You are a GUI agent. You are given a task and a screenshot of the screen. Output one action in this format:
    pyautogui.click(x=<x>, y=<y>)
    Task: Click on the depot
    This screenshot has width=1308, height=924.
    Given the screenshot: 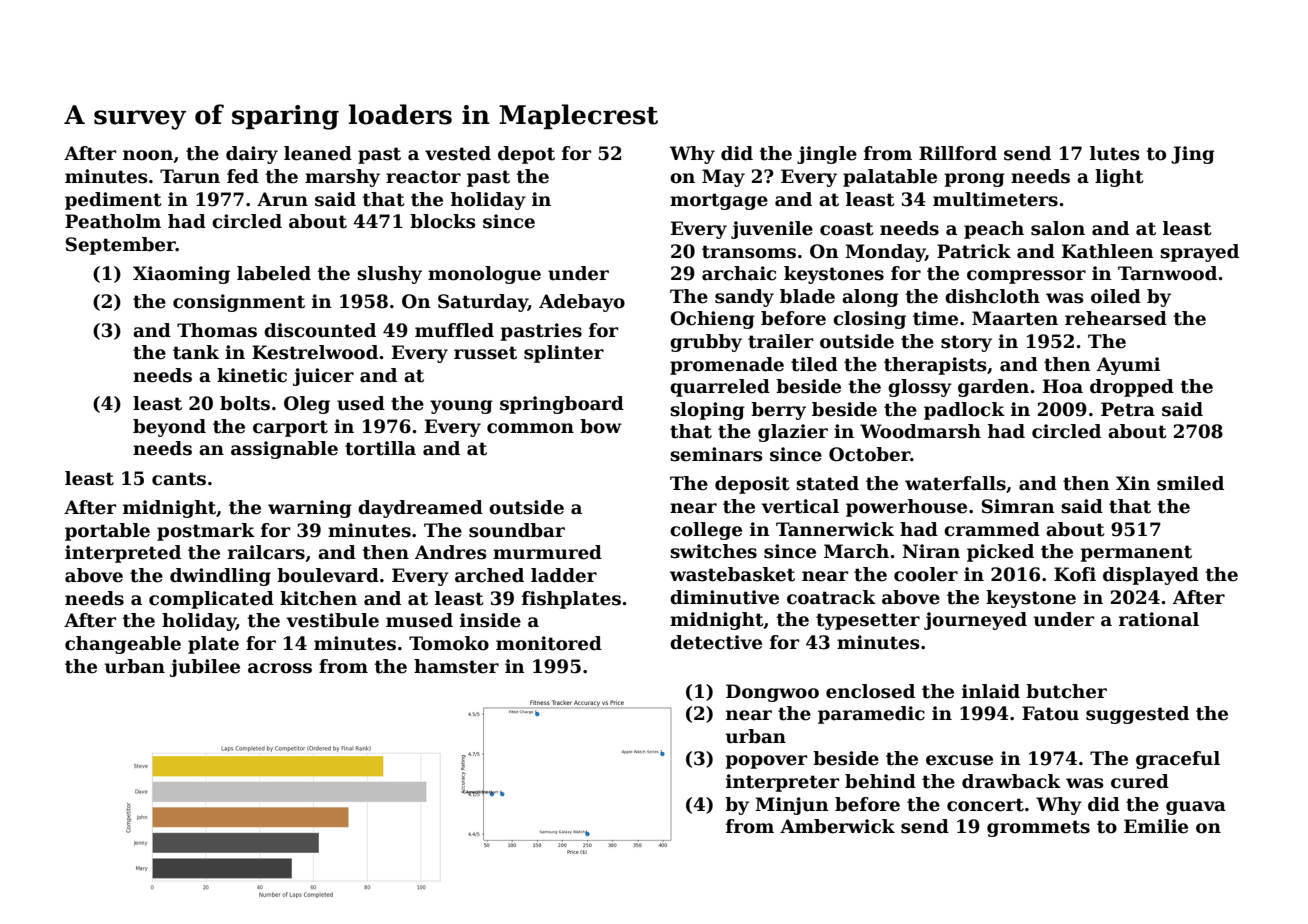 What is the action you would take?
    pyautogui.click(x=526, y=155)
